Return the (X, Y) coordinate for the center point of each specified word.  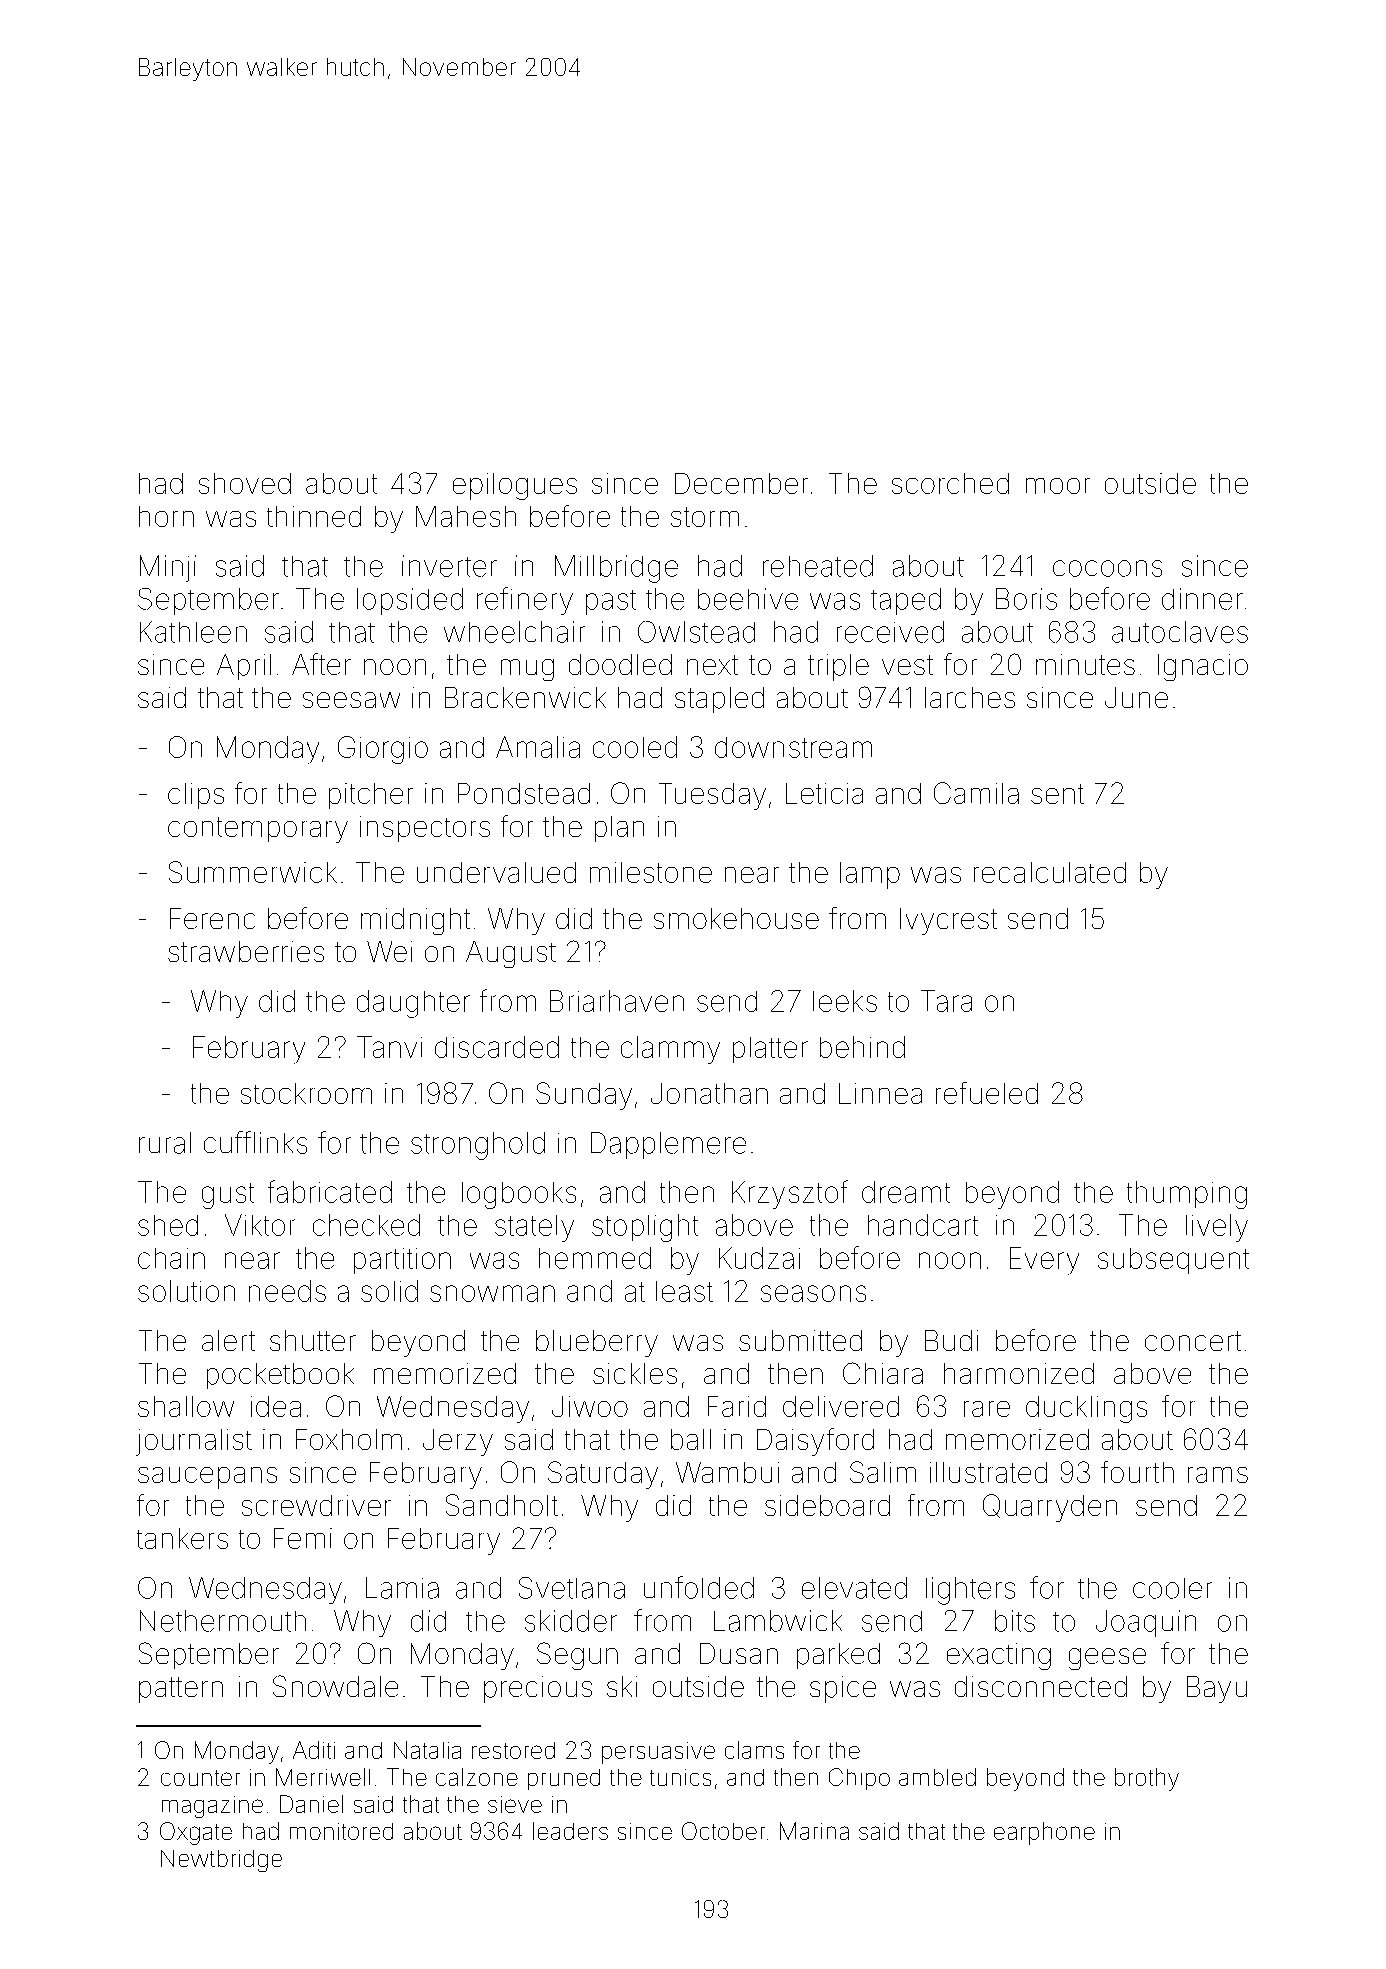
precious (538, 1689)
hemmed (595, 1258)
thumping (1187, 1195)
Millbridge (616, 569)
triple (838, 667)
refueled (987, 1093)
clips (196, 796)
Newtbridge (221, 1861)
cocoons (1107, 568)
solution (186, 1291)
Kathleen (193, 632)
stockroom (306, 1093)
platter (770, 1050)
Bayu (1217, 1689)
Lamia (402, 1588)
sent (1057, 794)
